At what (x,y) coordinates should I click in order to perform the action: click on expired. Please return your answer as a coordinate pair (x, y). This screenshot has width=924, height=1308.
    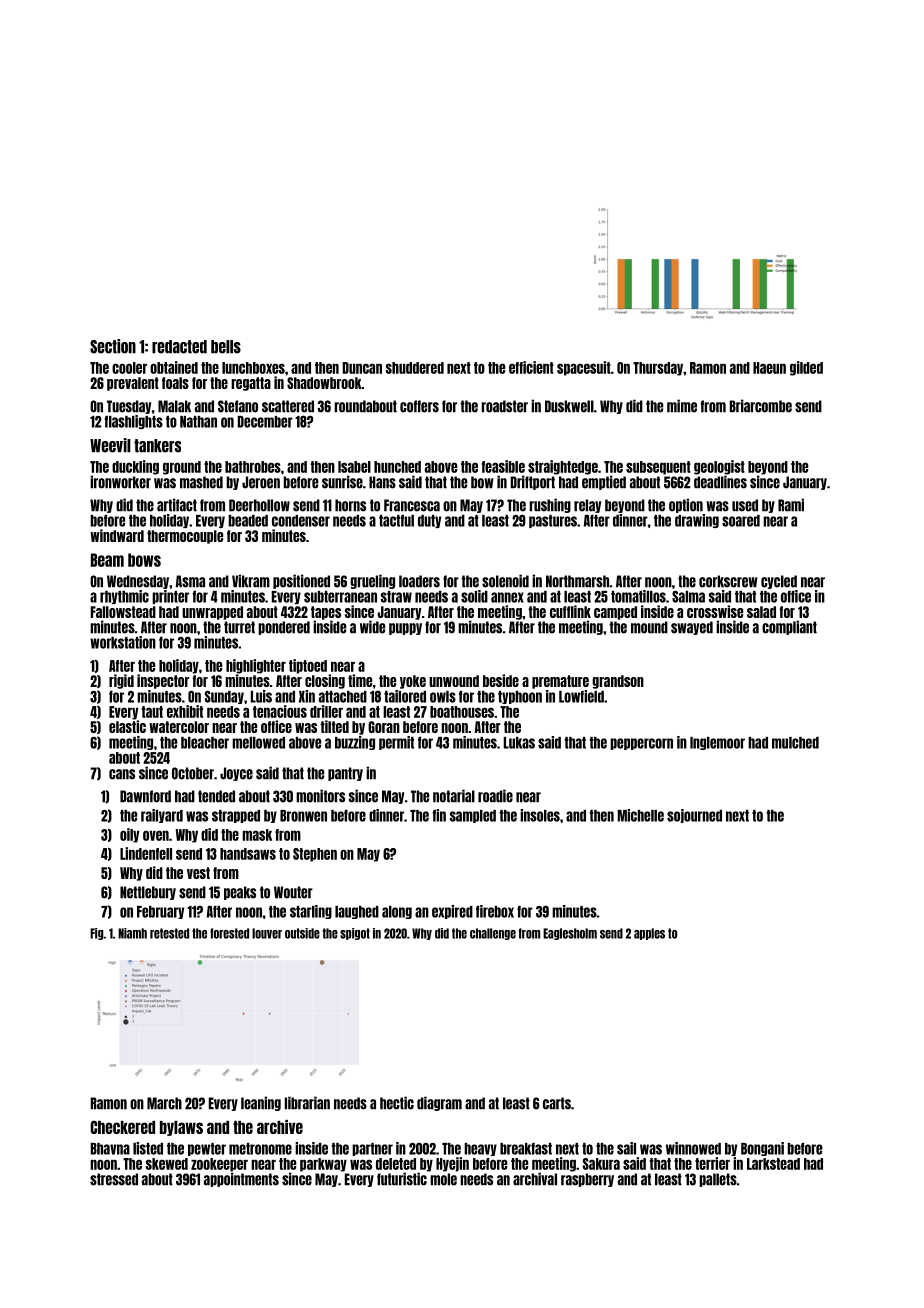
    Looking at the image, I should click on (452, 912).
